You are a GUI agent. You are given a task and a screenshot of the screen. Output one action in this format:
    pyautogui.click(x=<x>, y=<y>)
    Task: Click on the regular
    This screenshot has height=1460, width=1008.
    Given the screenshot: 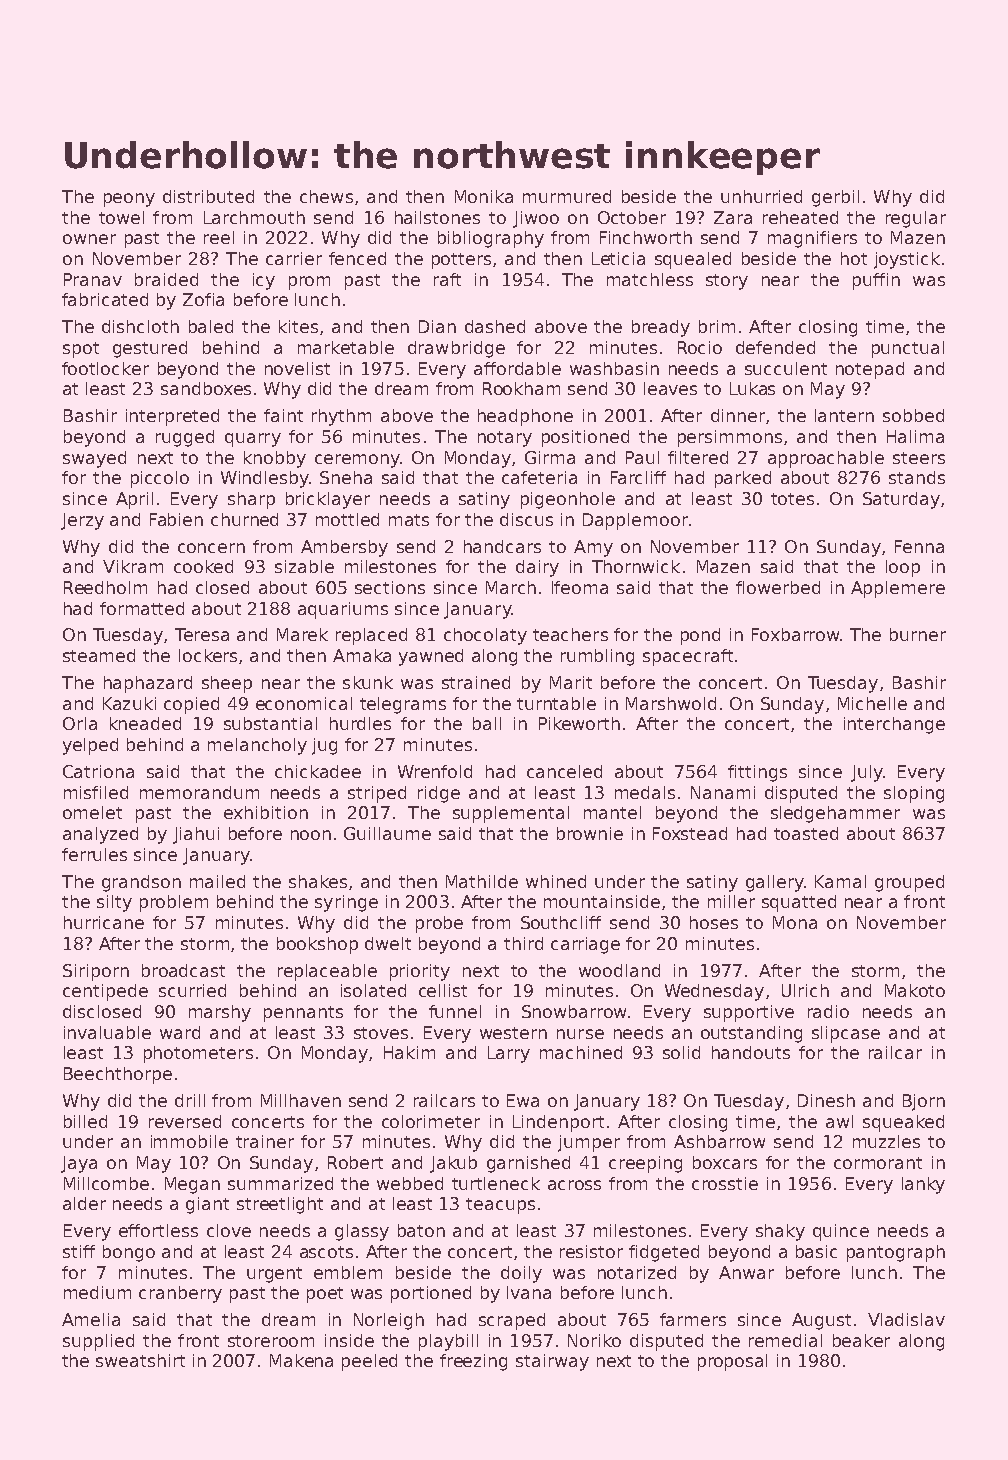 What is the action you would take?
    pyautogui.click(x=916, y=219)
